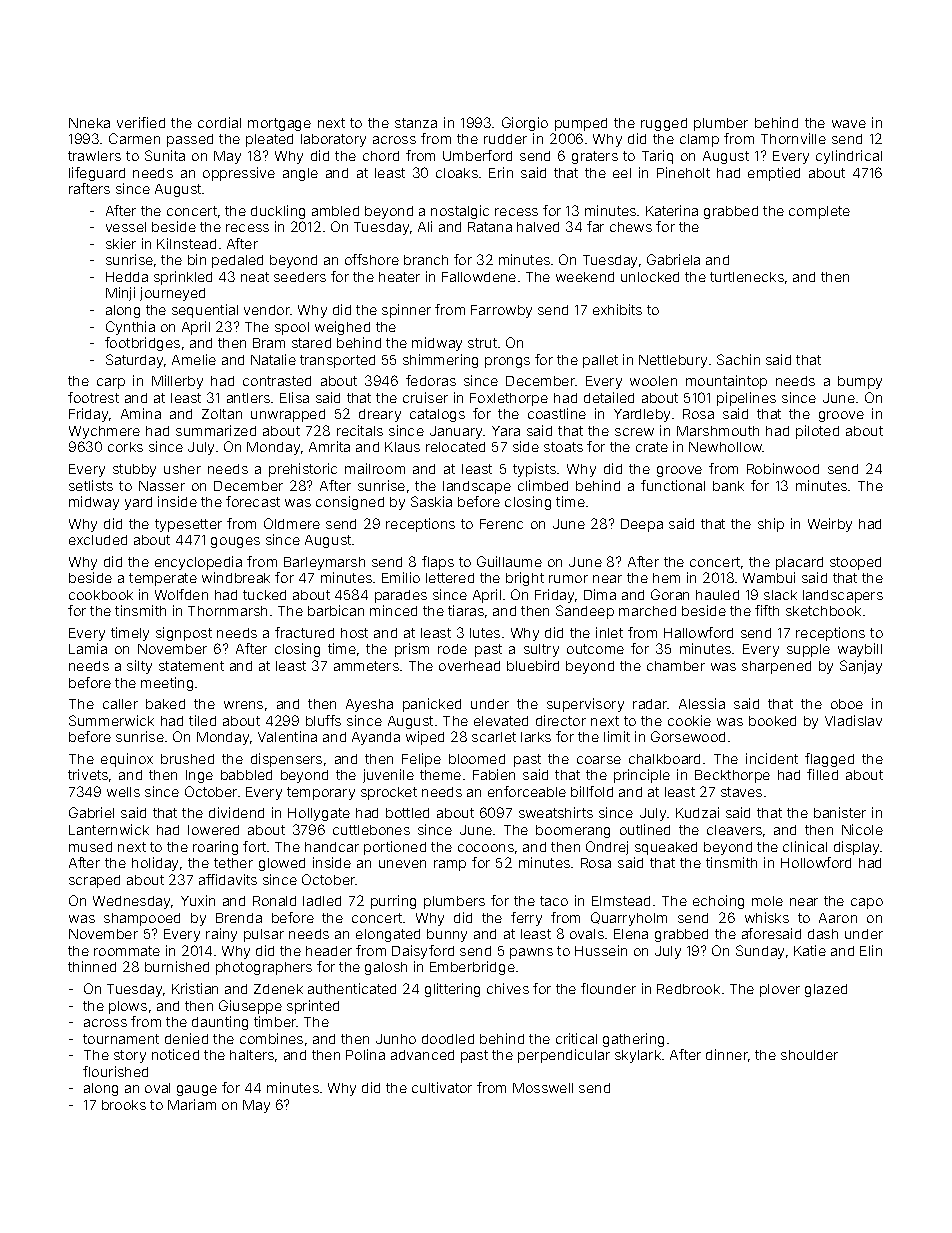 The height and width of the screenshot is (1233, 952). Describe the element at coordinates (221, 935) in the screenshot. I see `rainy` at that location.
